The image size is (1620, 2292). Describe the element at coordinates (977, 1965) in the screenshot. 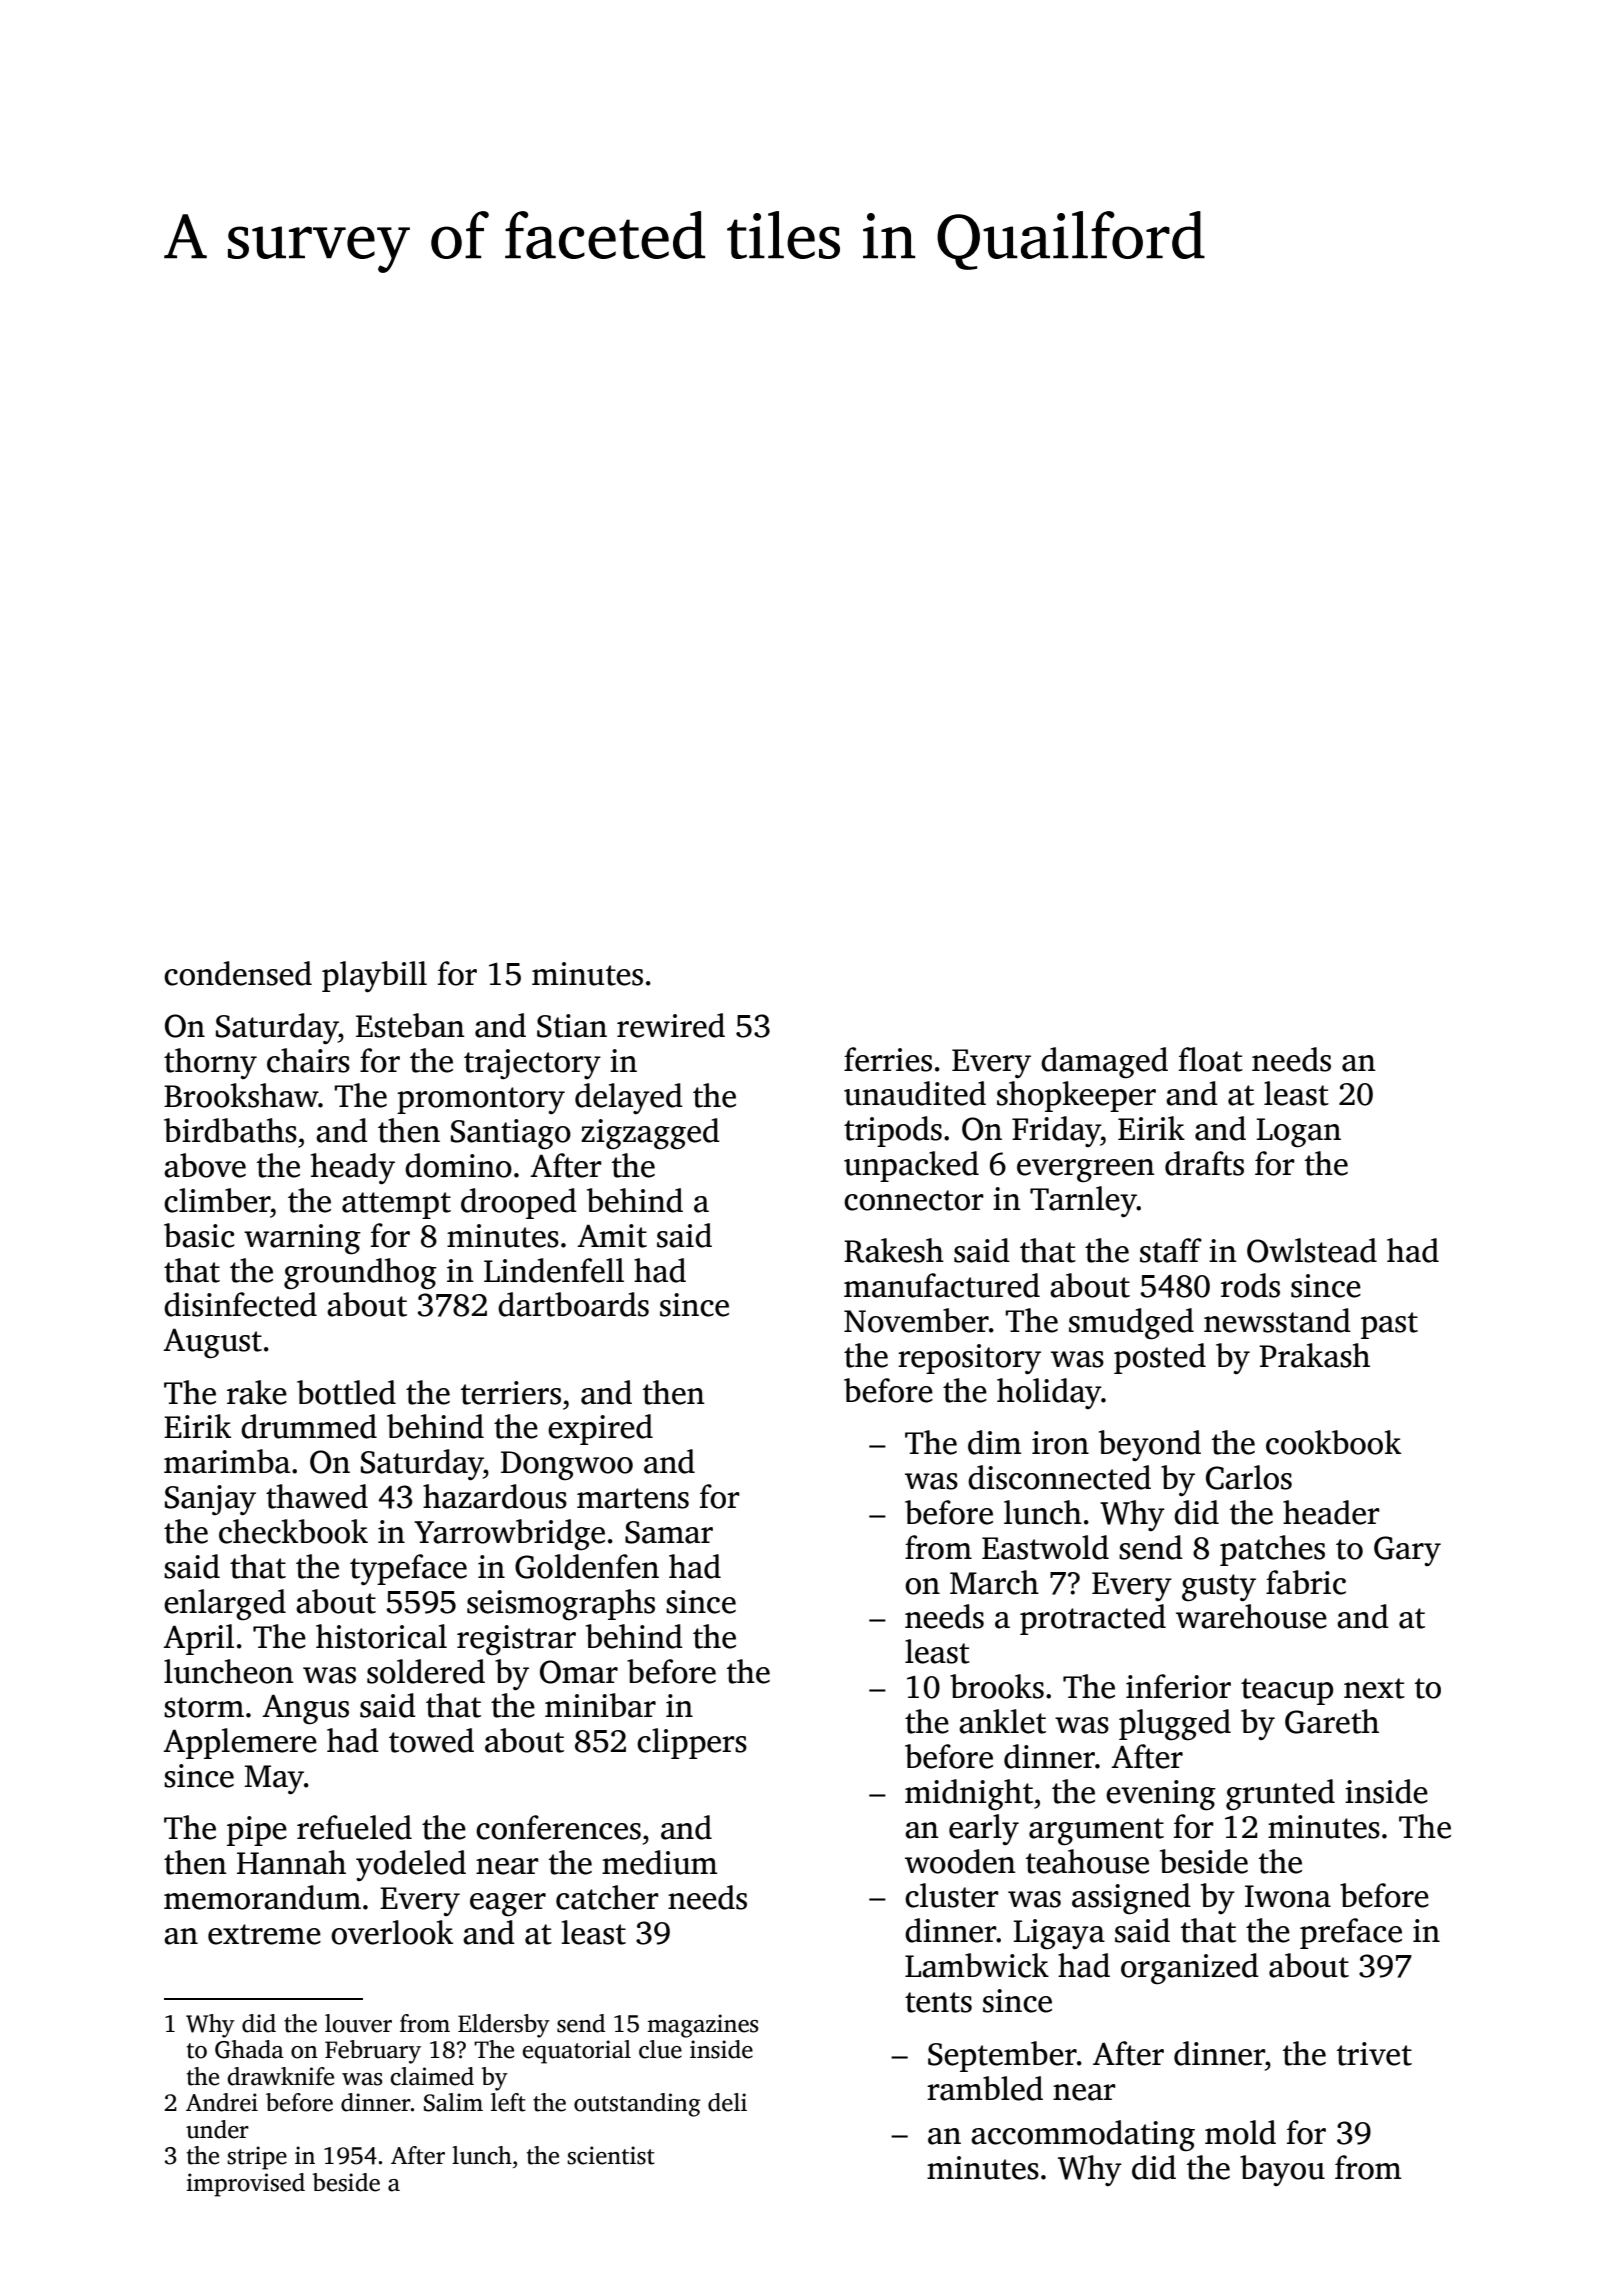

I see `Lambwick` at that location.
